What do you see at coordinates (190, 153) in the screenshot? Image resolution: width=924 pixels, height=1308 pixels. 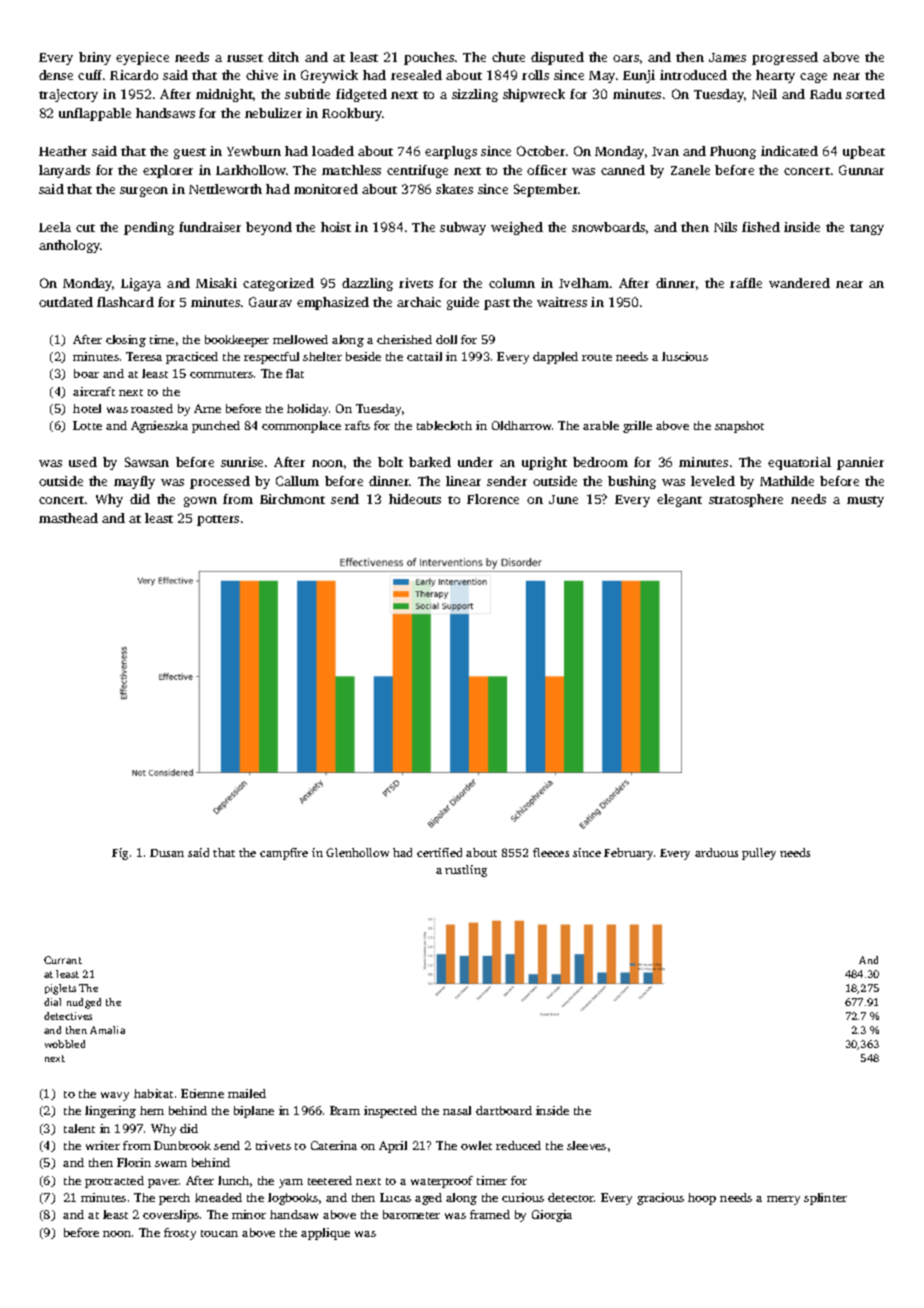 I see `guest` at bounding box center [190, 153].
